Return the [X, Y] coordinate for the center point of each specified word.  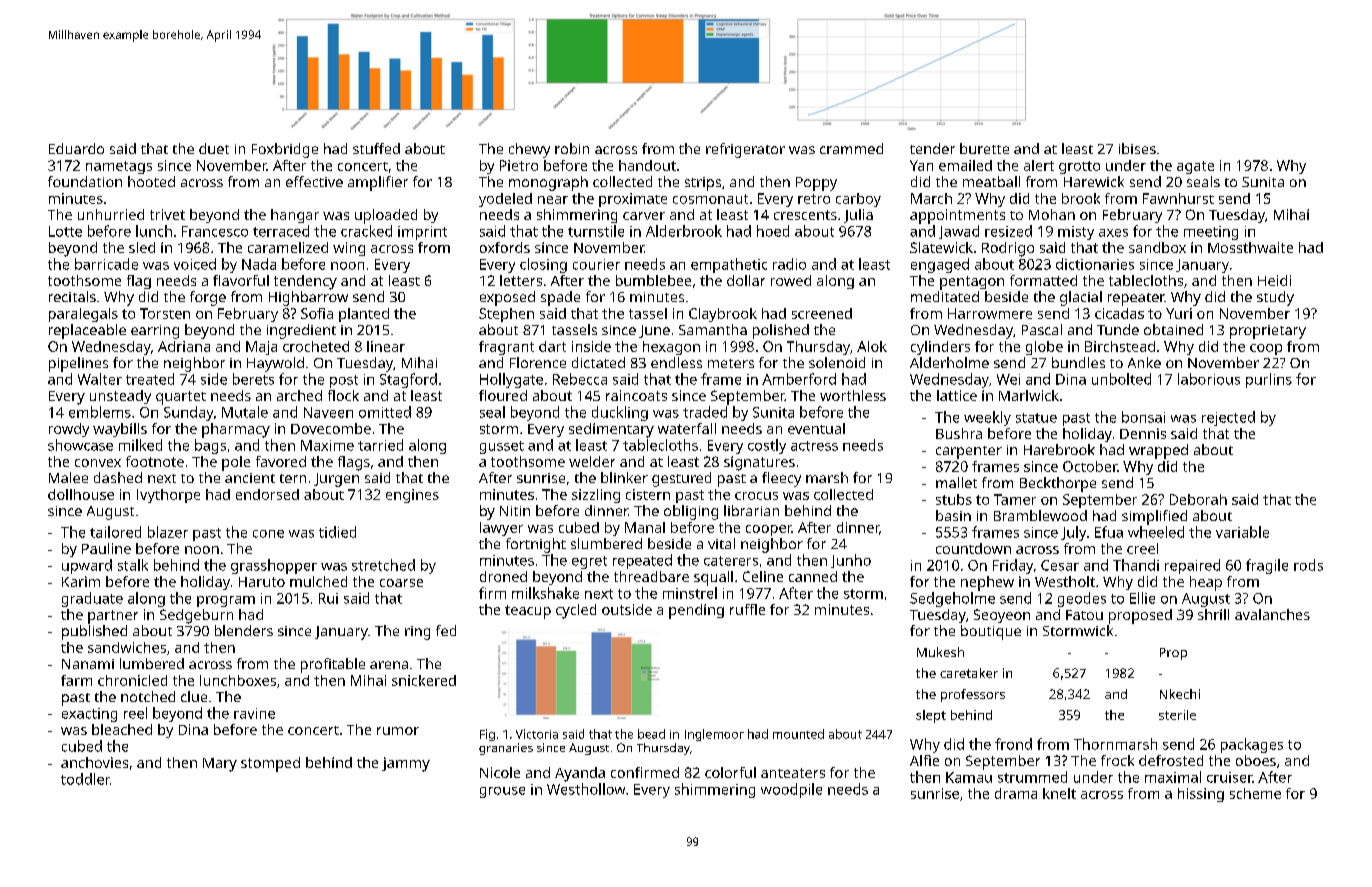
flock [343, 395]
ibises [1137, 148]
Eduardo [76, 148]
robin [572, 148]
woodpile [791, 790]
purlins [1269, 380]
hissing [1201, 795]
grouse [502, 792]
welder [592, 461]
